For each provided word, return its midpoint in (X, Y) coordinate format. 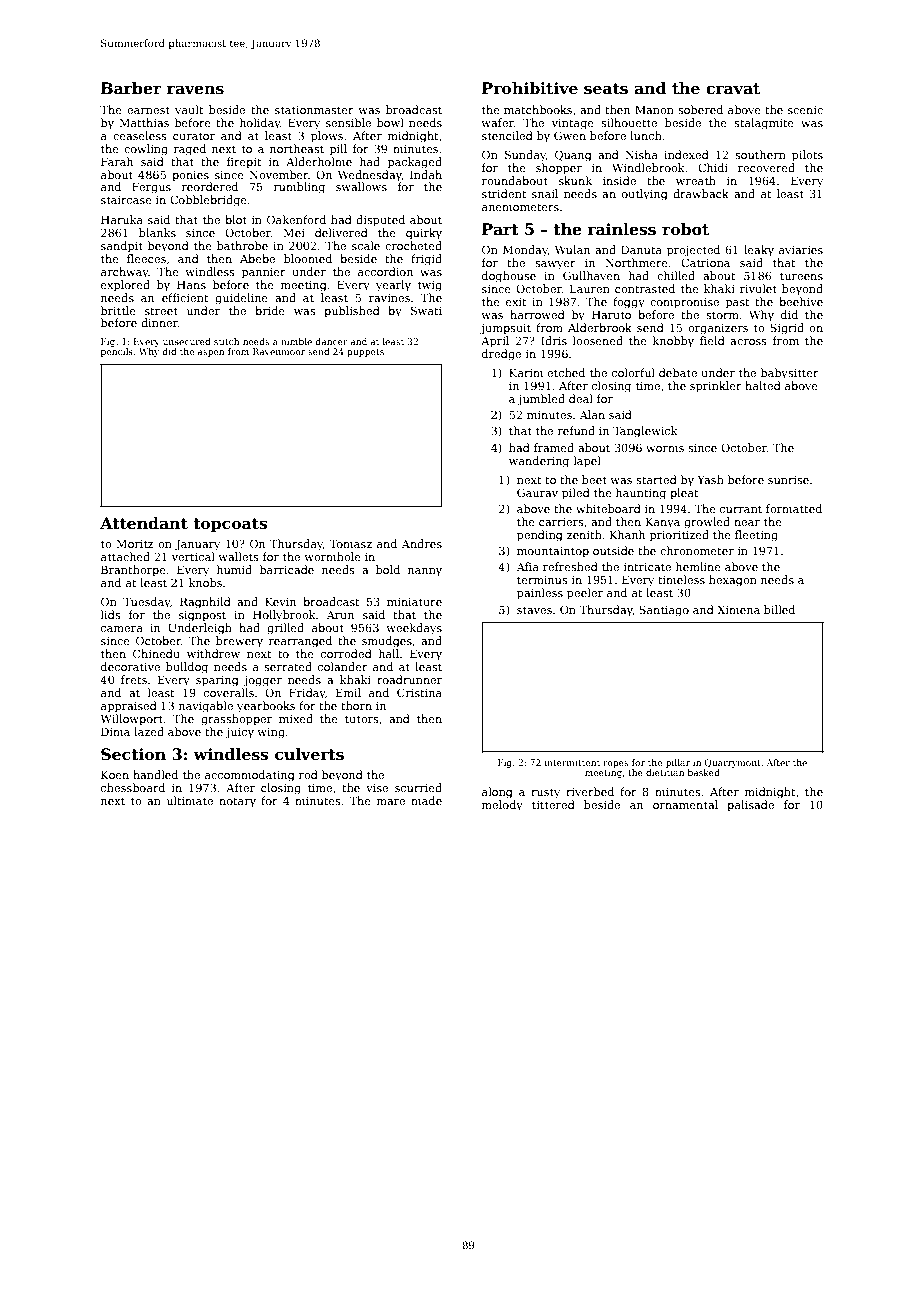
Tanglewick (645, 432)
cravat (733, 89)
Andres (422, 543)
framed (554, 447)
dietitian (665, 772)
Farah (117, 161)
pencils (117, 352)
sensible (348, 122)
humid (234, 569)
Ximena (738, 609)
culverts (309, 754)
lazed (149, 731)
